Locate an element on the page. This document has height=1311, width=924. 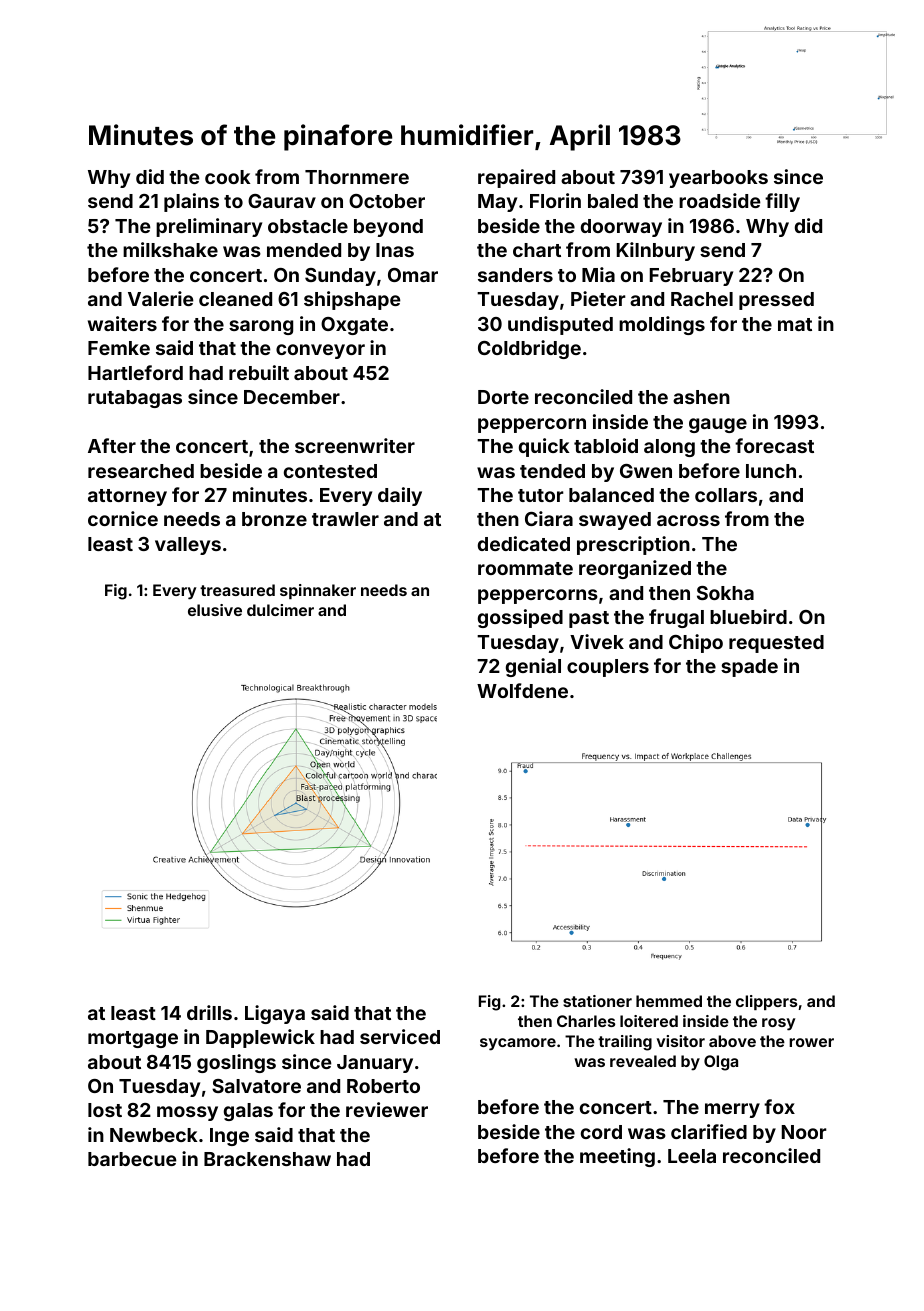
elusive is located at coordinates (215, 610).
